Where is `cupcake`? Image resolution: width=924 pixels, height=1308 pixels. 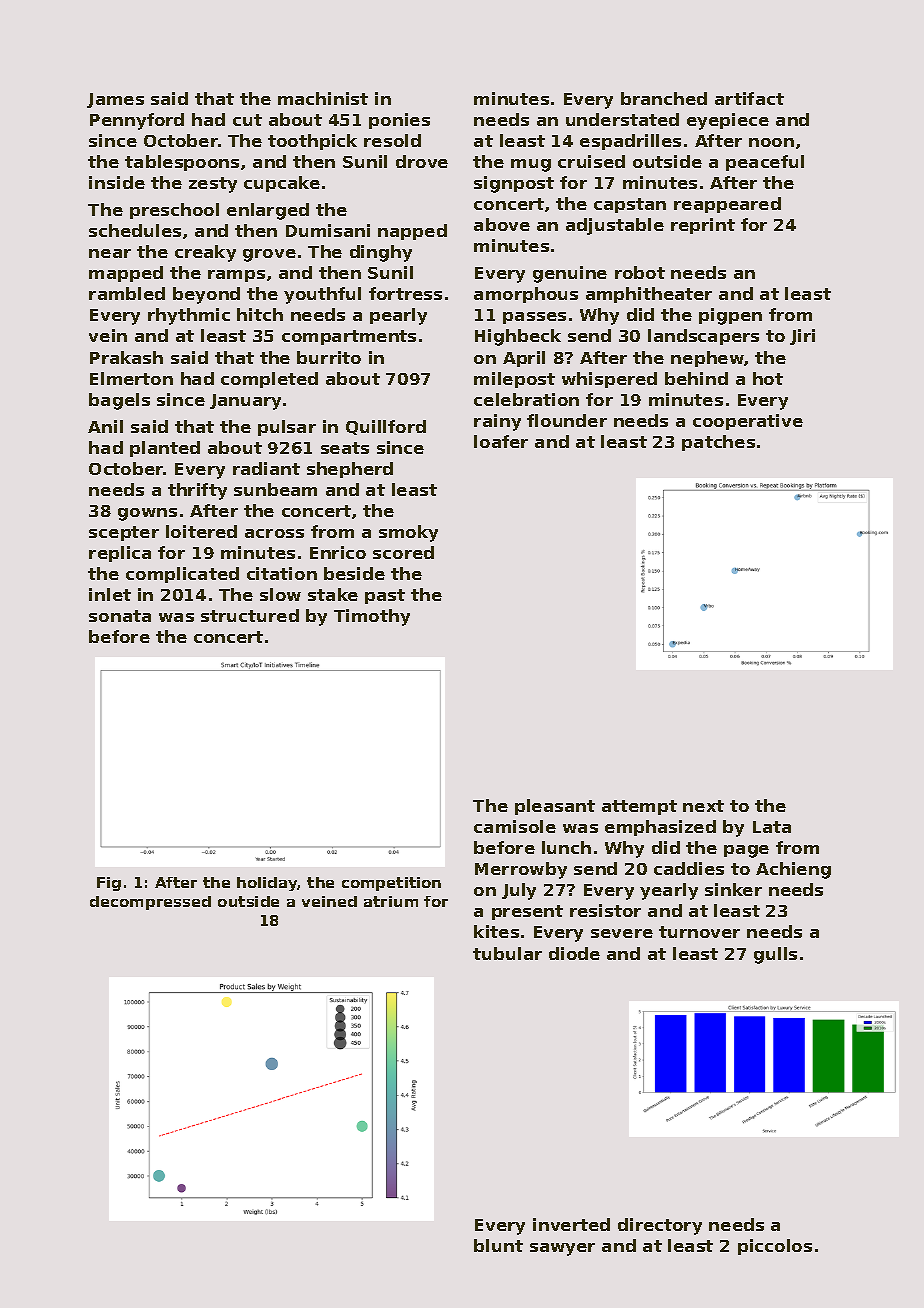
cupcake is located at coordinates (282, 184).
